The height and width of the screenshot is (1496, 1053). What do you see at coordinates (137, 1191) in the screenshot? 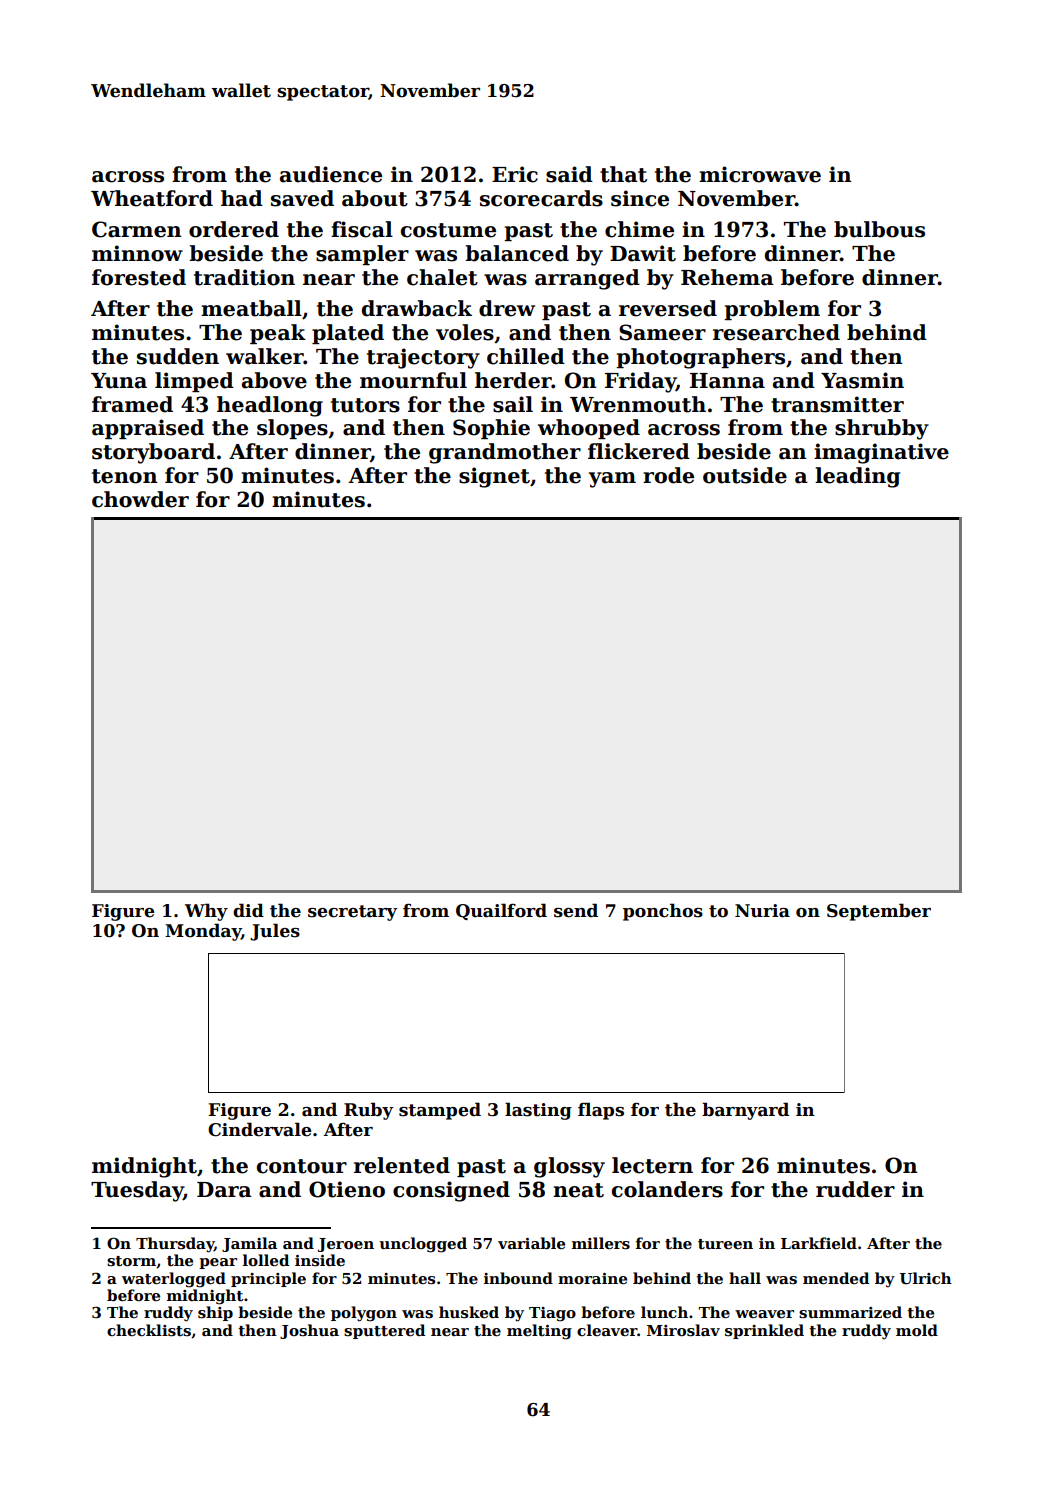
I see `Tuesday` at bounding box center [137, 1191].
